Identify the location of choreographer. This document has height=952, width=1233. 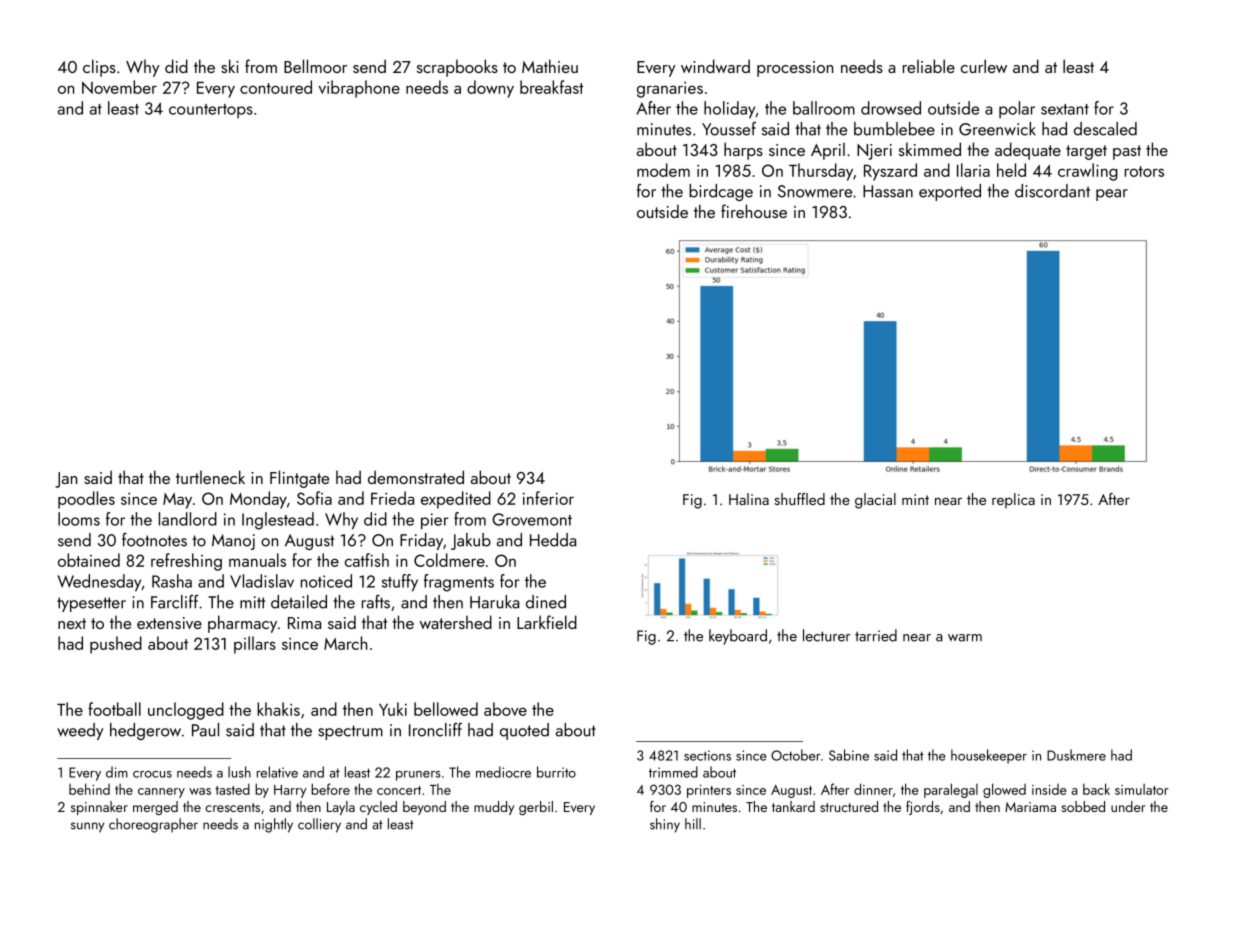
(153, 825).
